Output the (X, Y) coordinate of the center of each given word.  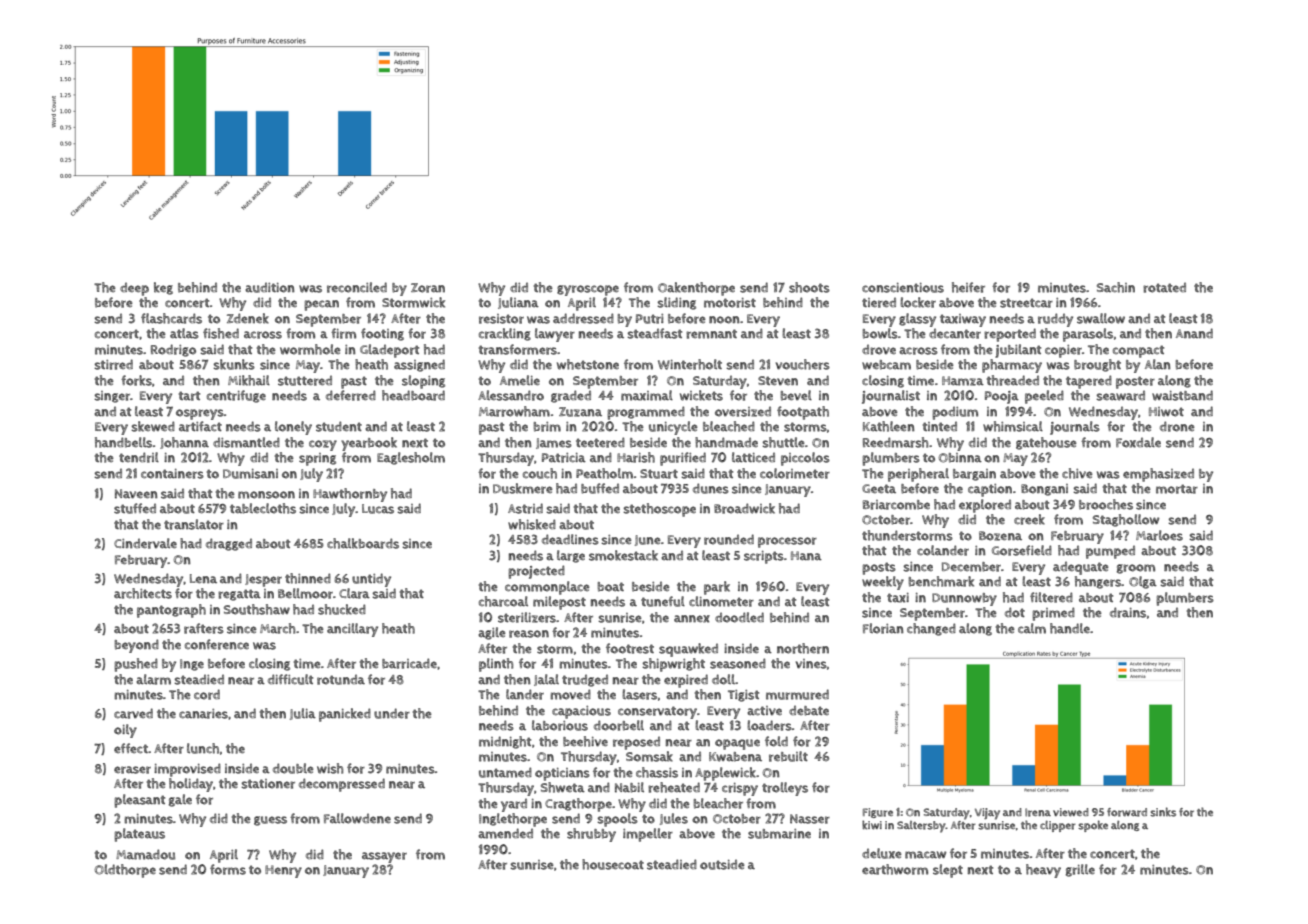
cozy (323, 445)
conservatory (657, 712)
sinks (1163, 812)
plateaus (139, 835)
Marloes (1159, 535)
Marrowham (514, 411)
